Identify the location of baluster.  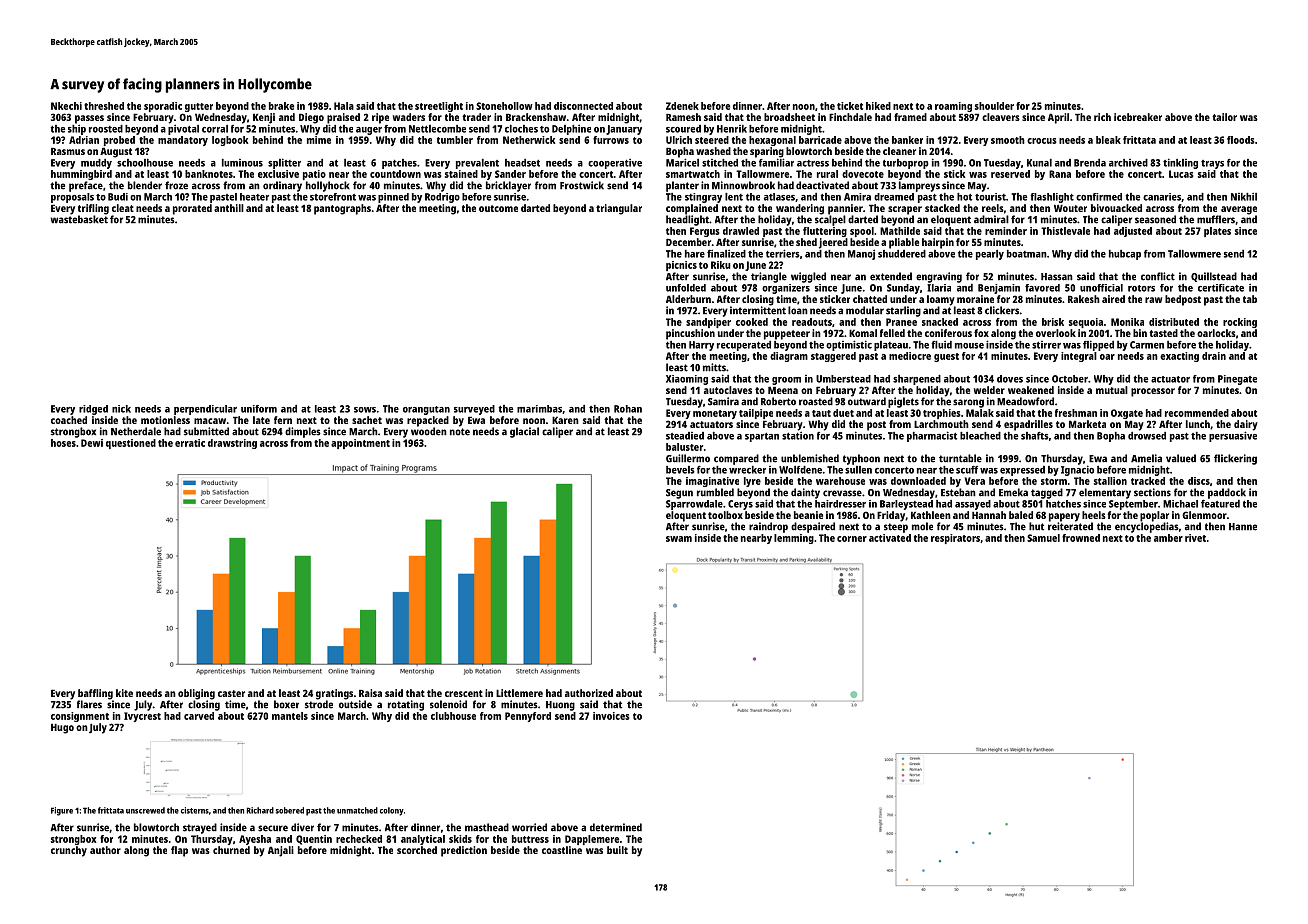
(684, 447).
